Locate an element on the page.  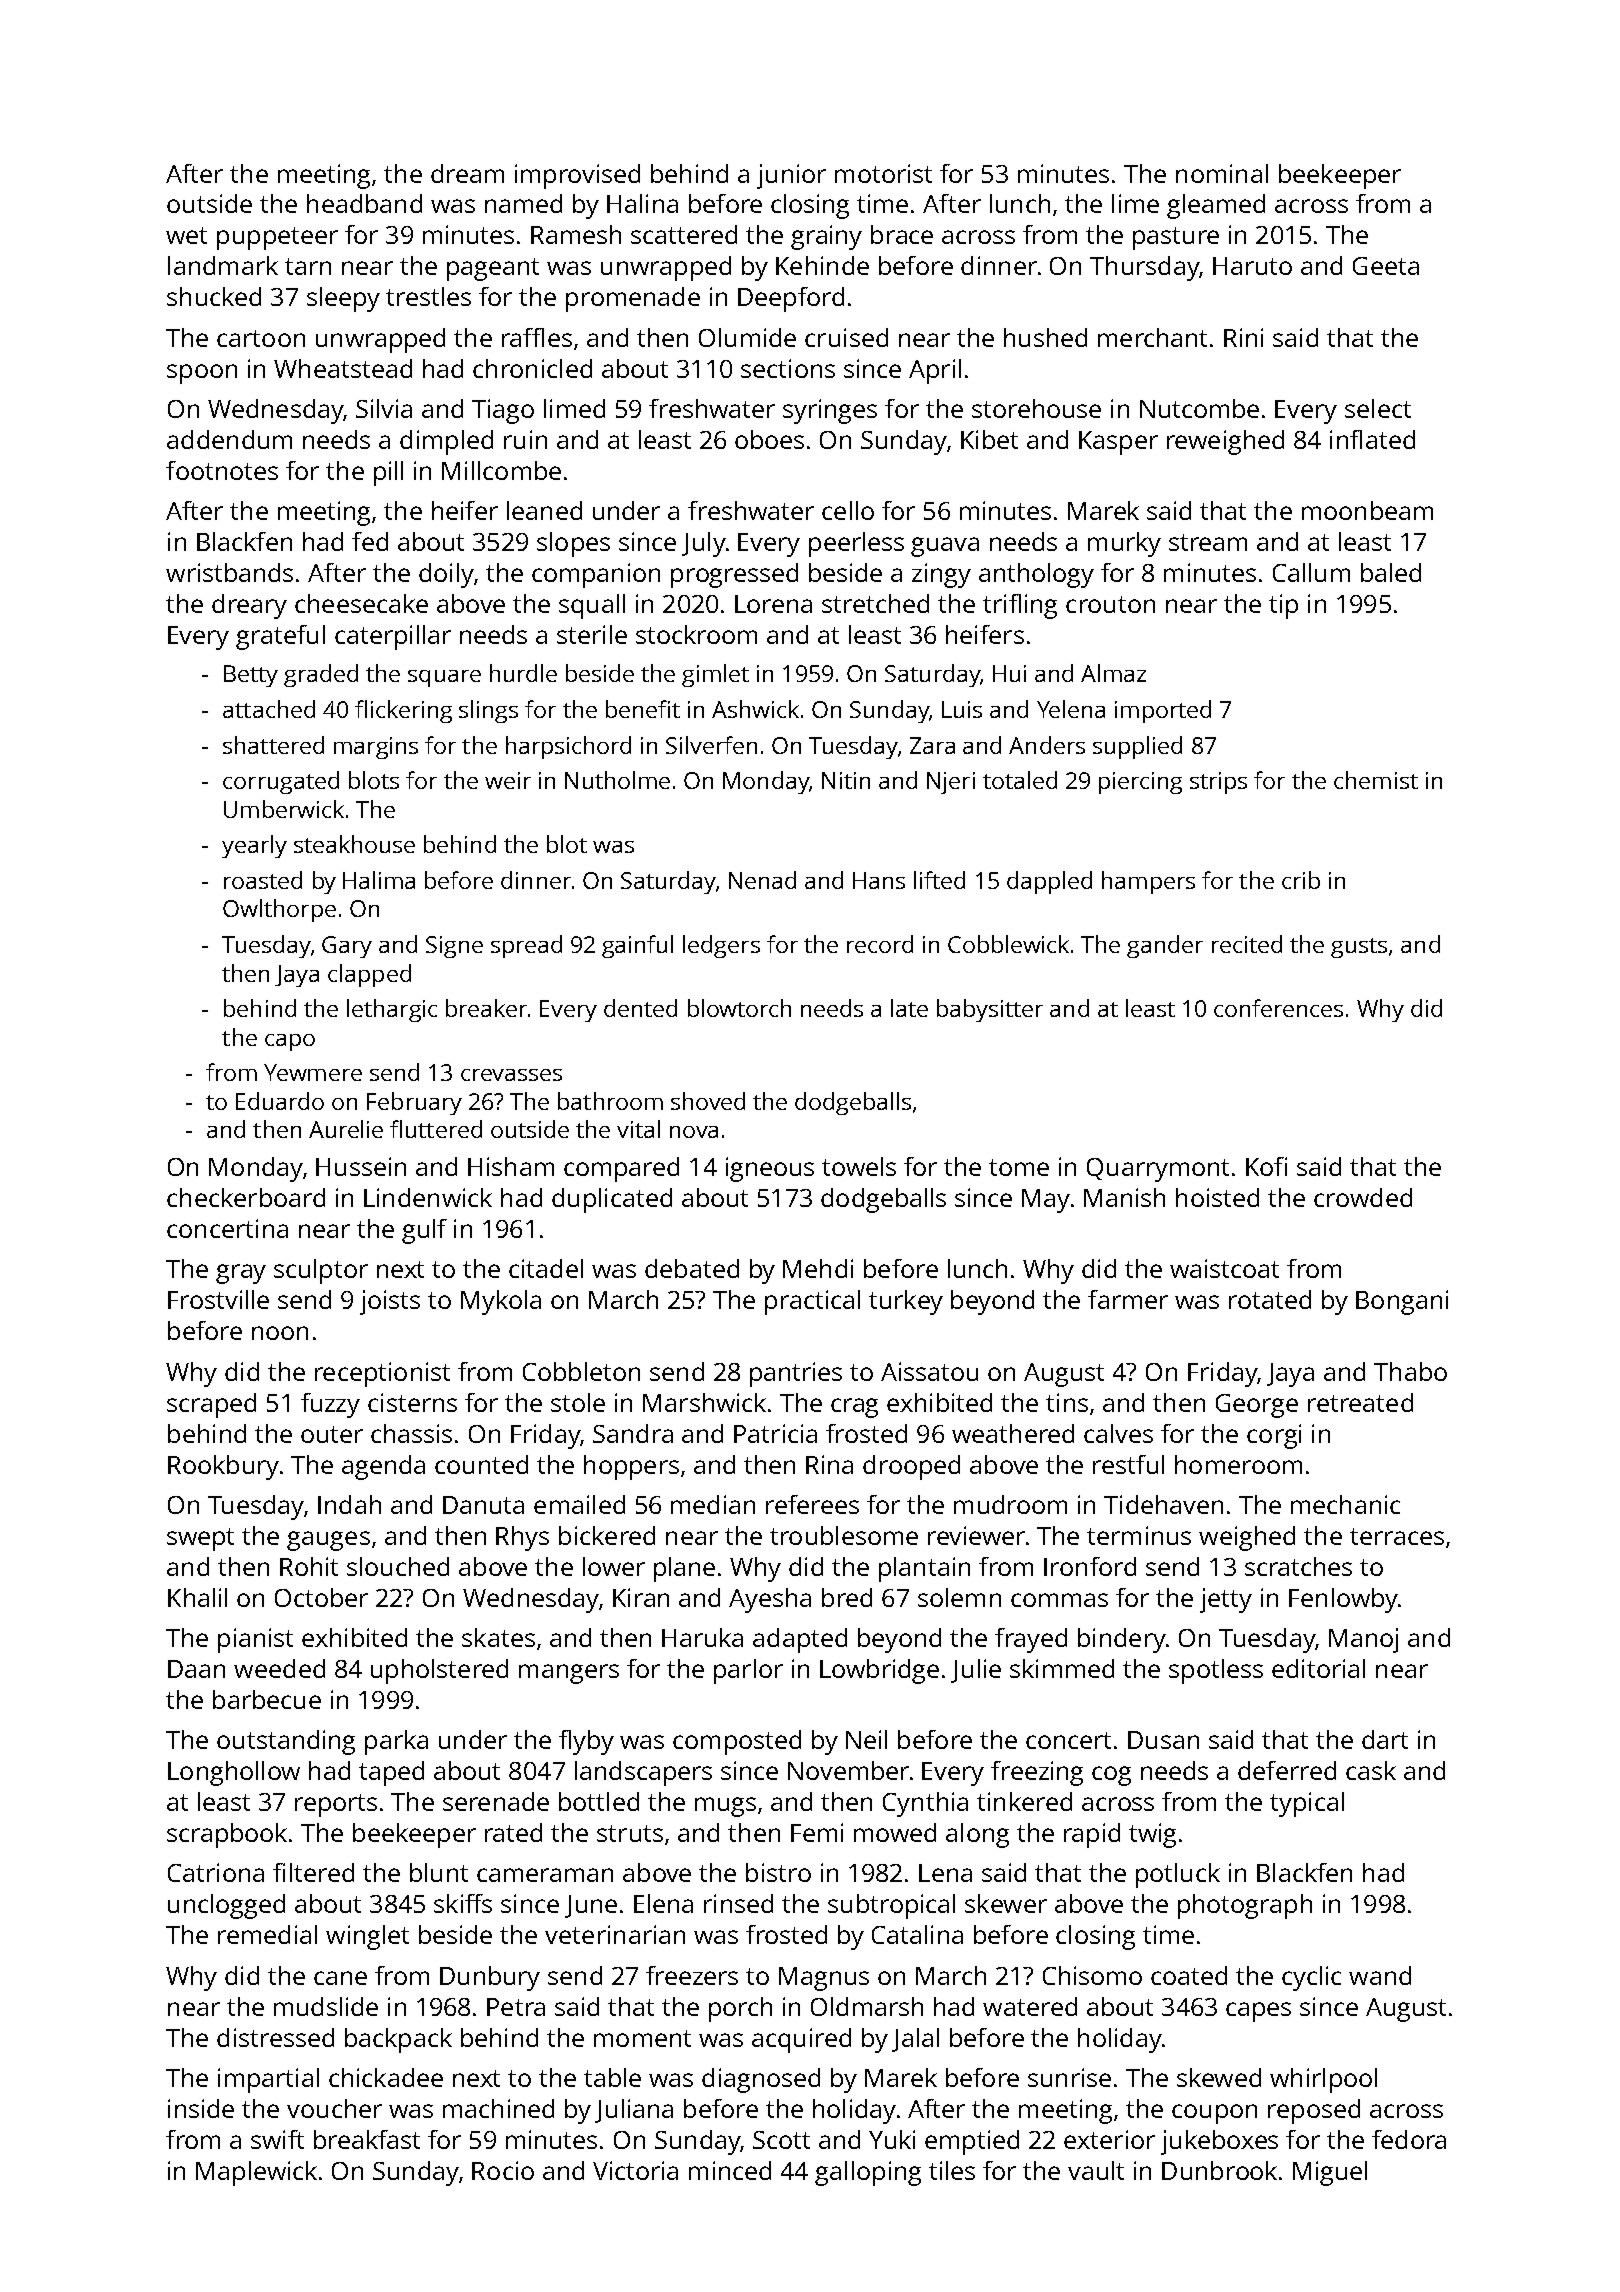
inside is located at coordinates (201, 2108).
